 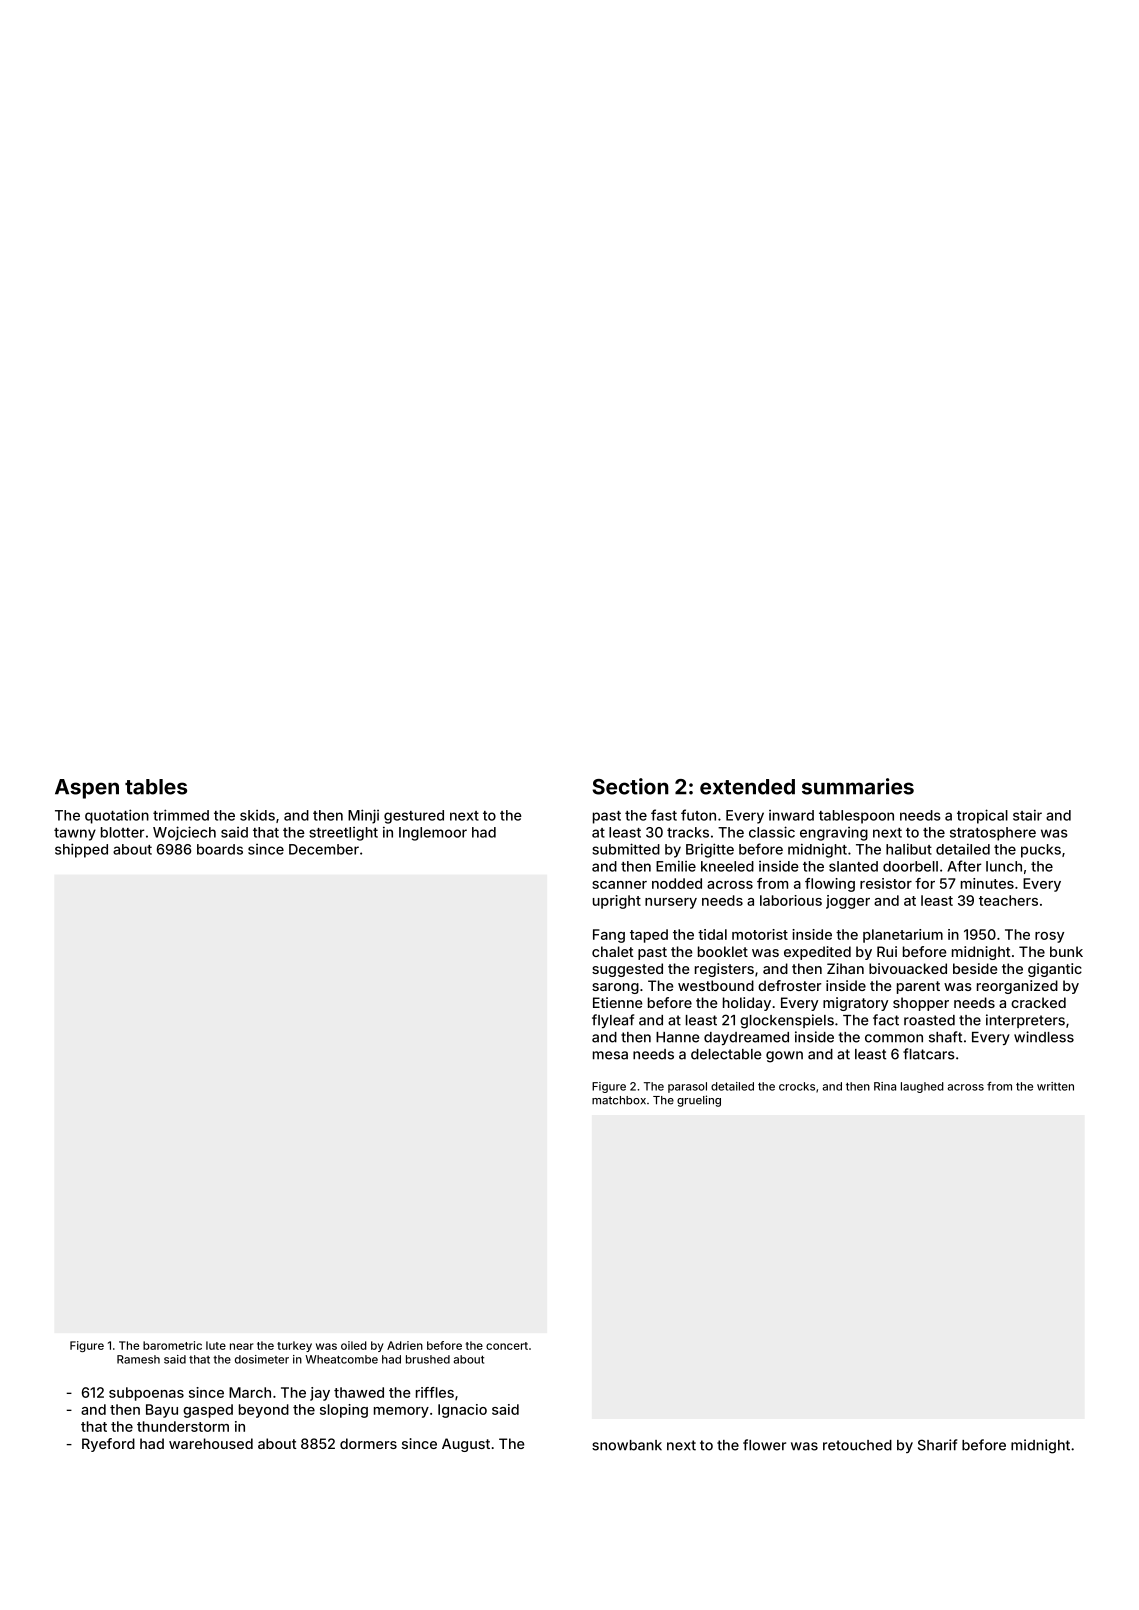 What do you see at coordinates (87, 789) in the image?
I see `Aspen` at bounding box center [87, 789].
